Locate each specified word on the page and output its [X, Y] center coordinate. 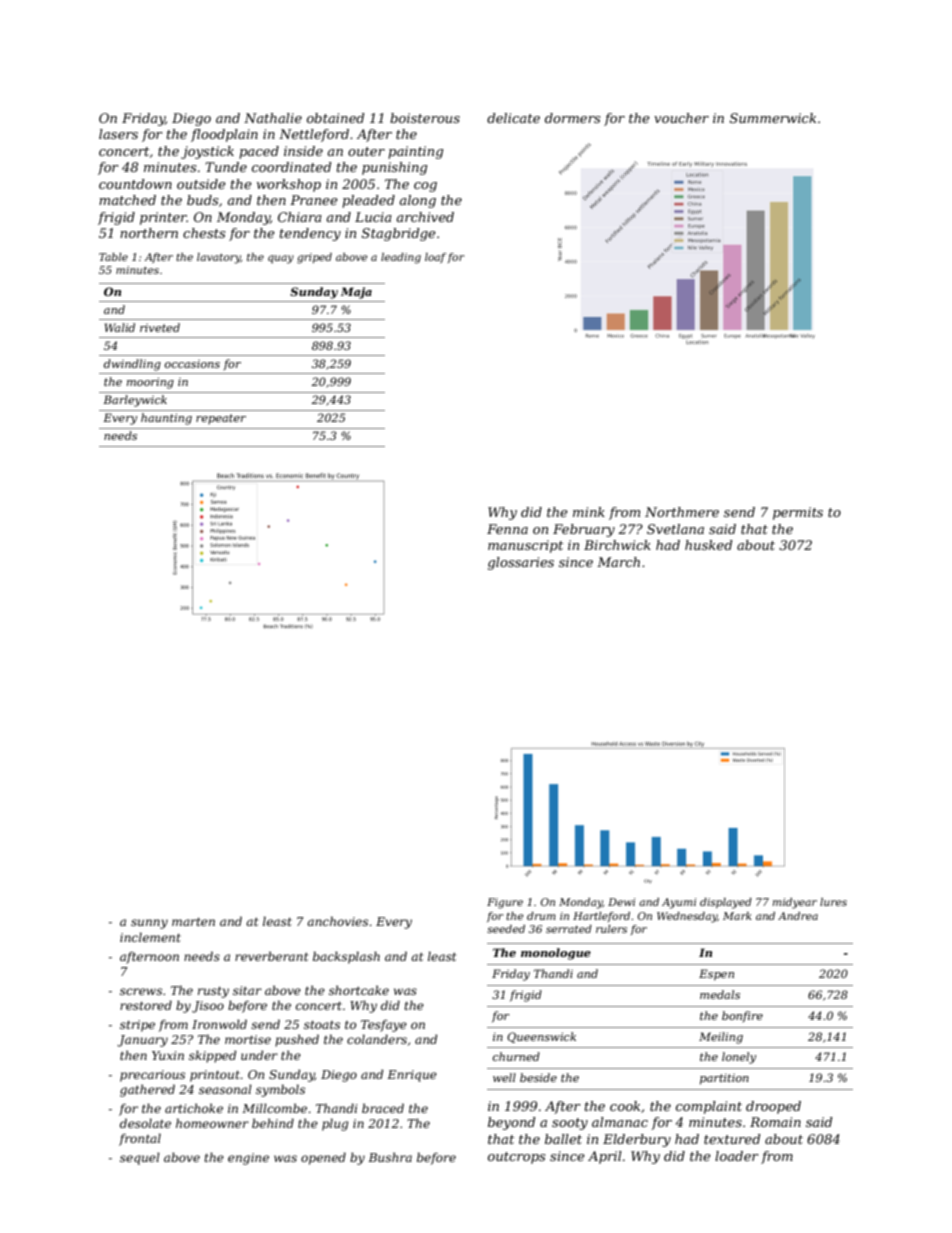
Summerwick [773, 118]
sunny [149, 924]
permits [798, 513]
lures [833, 902]
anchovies [337, 921]
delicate [513, 118]
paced [259, 152]
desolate [145, 1123]
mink [589, 512]
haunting [166, 419]
